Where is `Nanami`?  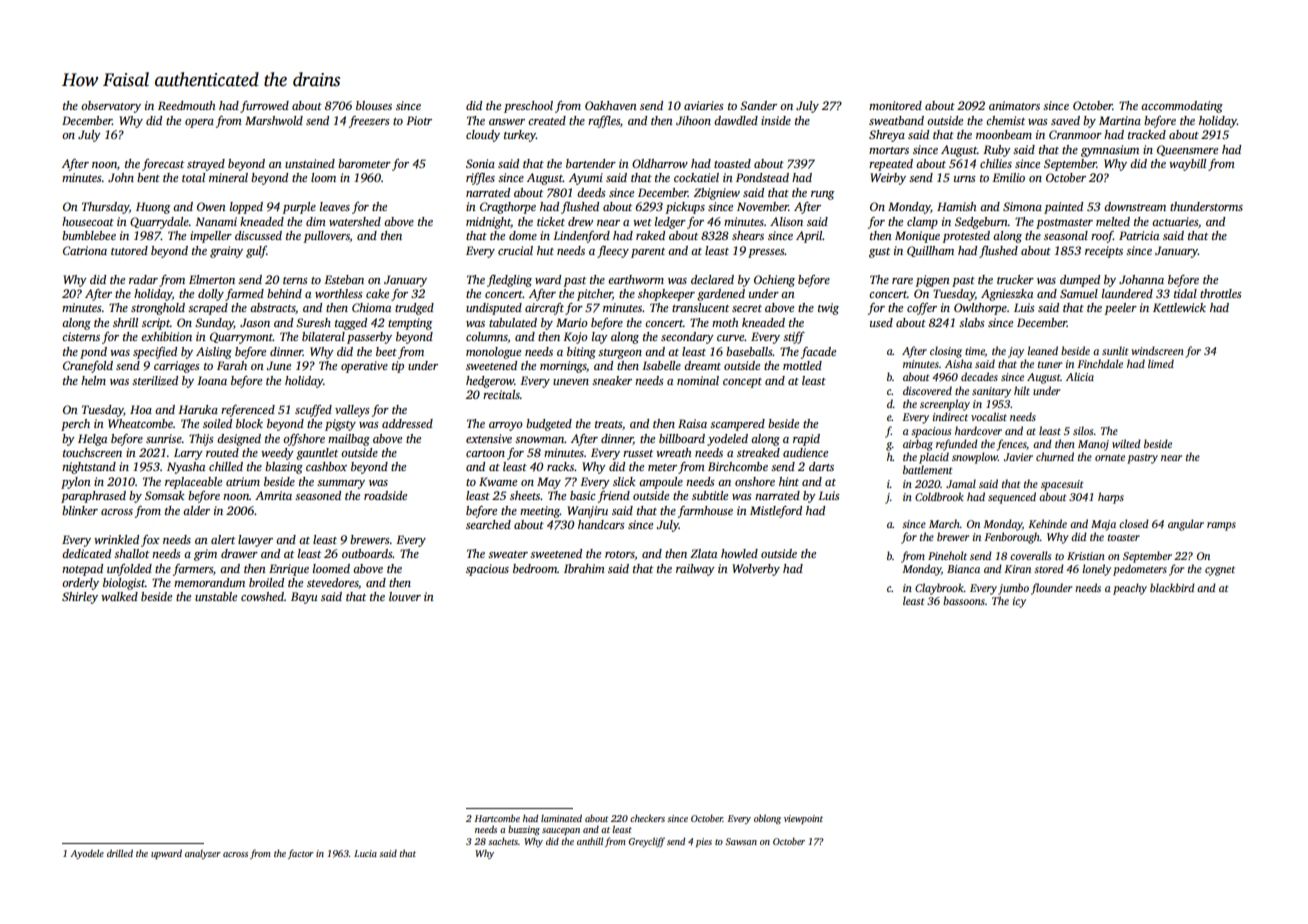
Nanami is located at coordinates (216, 221).
